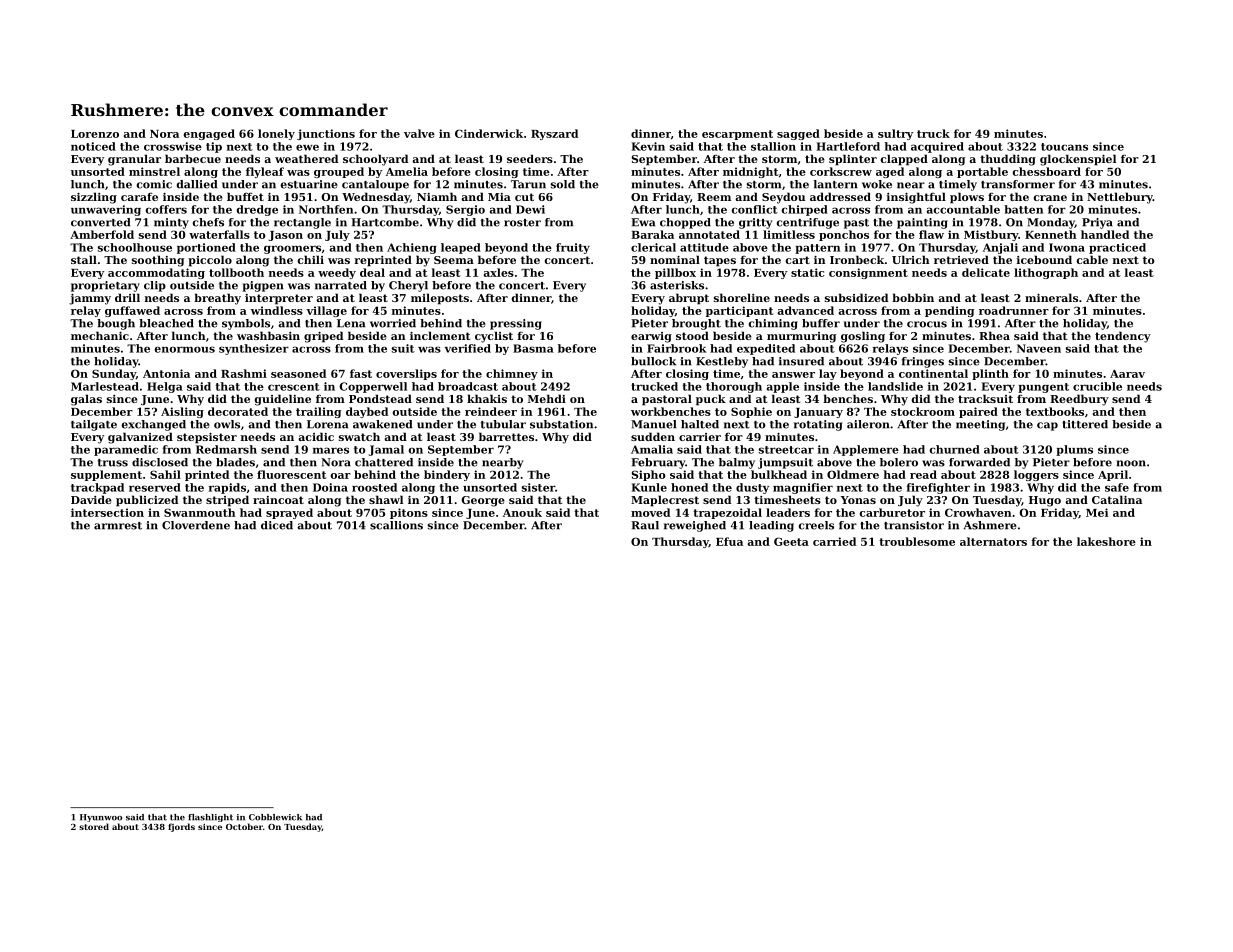 This screenshot has height=952, width=1233. What do you see at coordinates (181, 827) in the screenshot?
I see `fjords` at bounding box center [181, 827].
